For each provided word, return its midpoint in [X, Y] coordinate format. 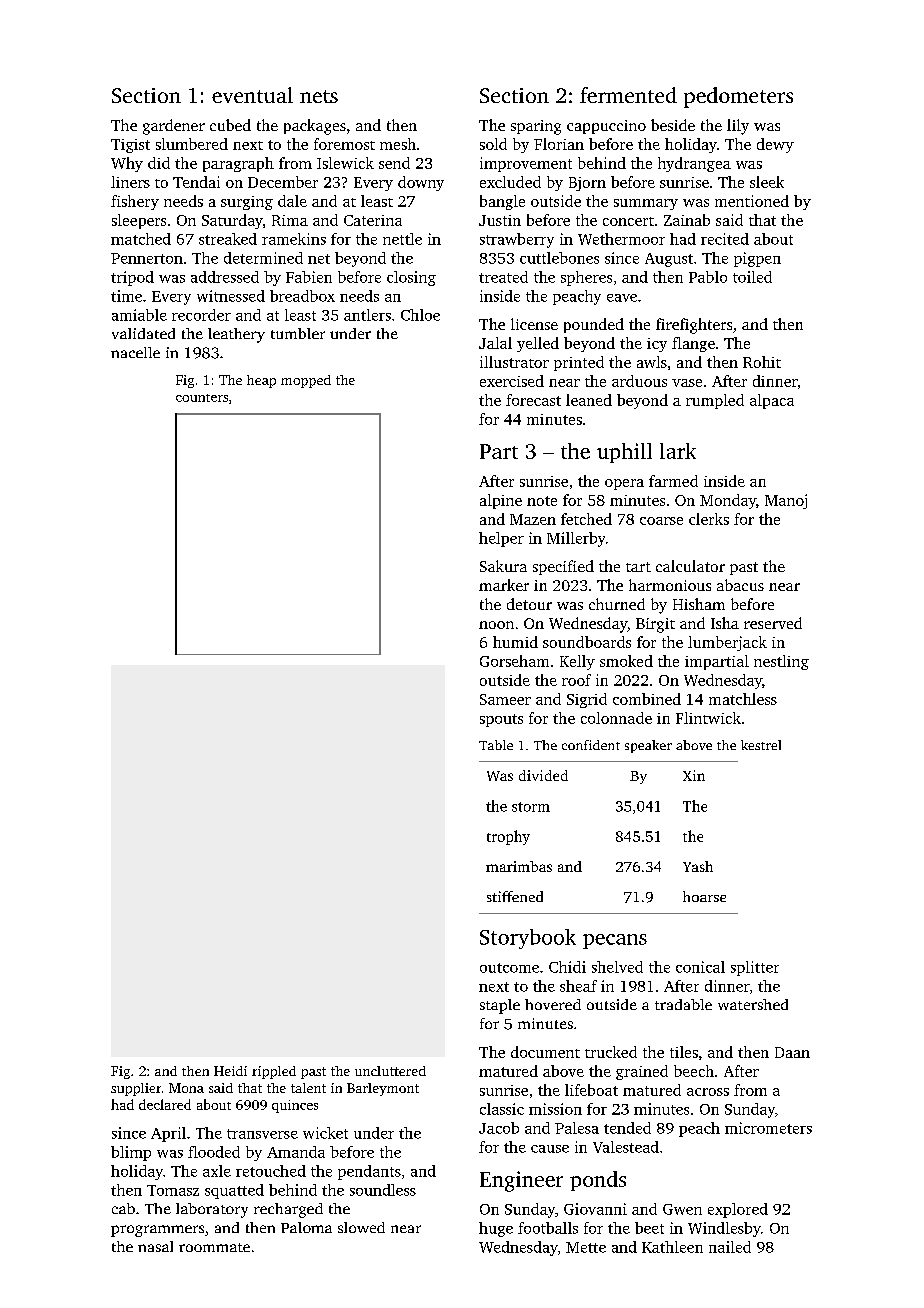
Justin [500, 220]
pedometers [738, 97]
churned [617, 604]
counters [202, 398]
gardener [174, 127]
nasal [155, 1246]
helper [501, 539]
